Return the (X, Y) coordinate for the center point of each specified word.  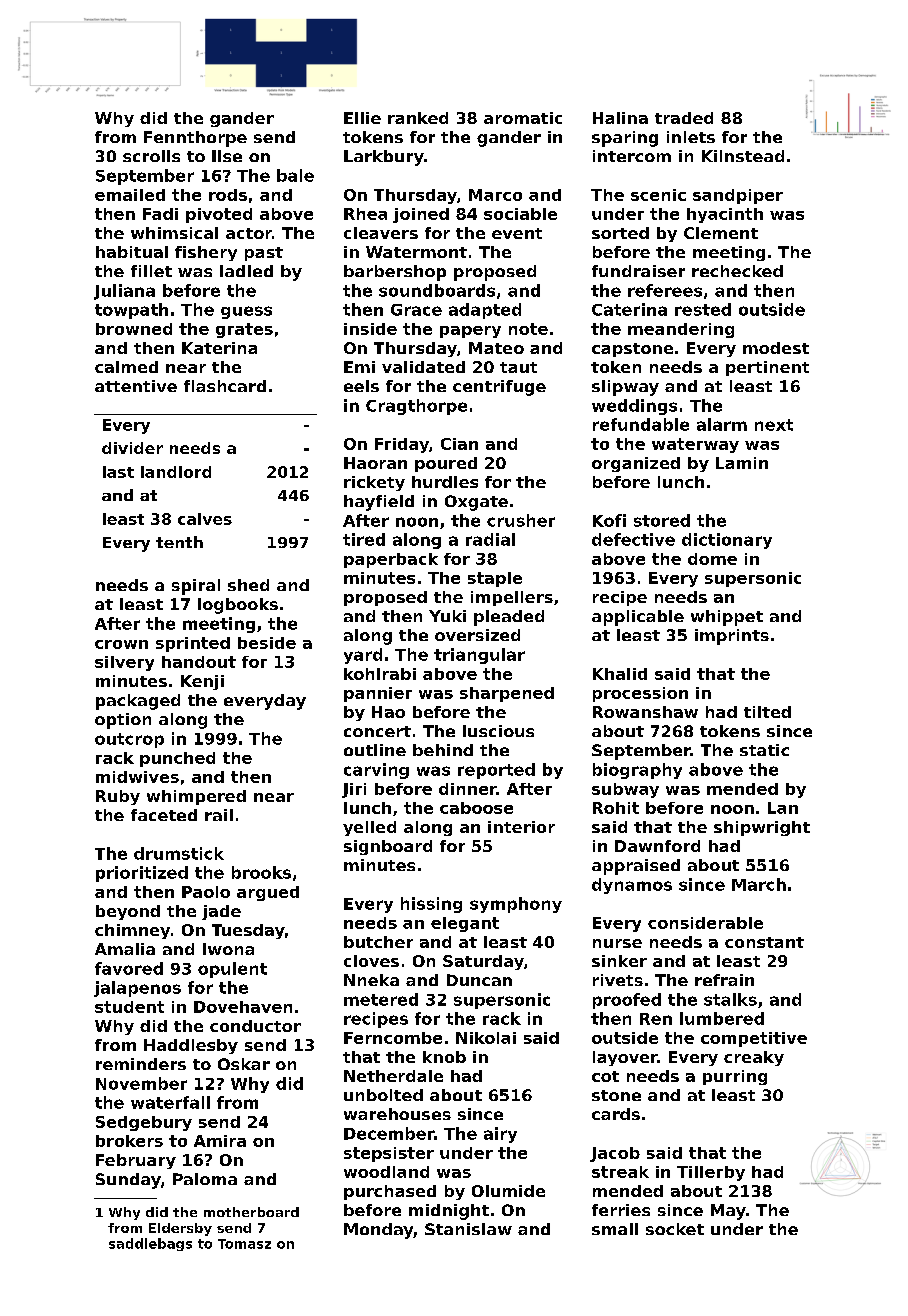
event (517, 233)
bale (295, 175)
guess (246, 312)
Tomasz (244, 1244)
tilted (767, 712)
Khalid (620, 674)
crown (121, 644)
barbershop (395, 273)
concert (377, 731)
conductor (255, 1026)
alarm (722, 424)
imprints (732, 637)
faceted (164, 815)
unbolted (383, 1095)
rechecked (737, 271)
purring (735, 1077)
